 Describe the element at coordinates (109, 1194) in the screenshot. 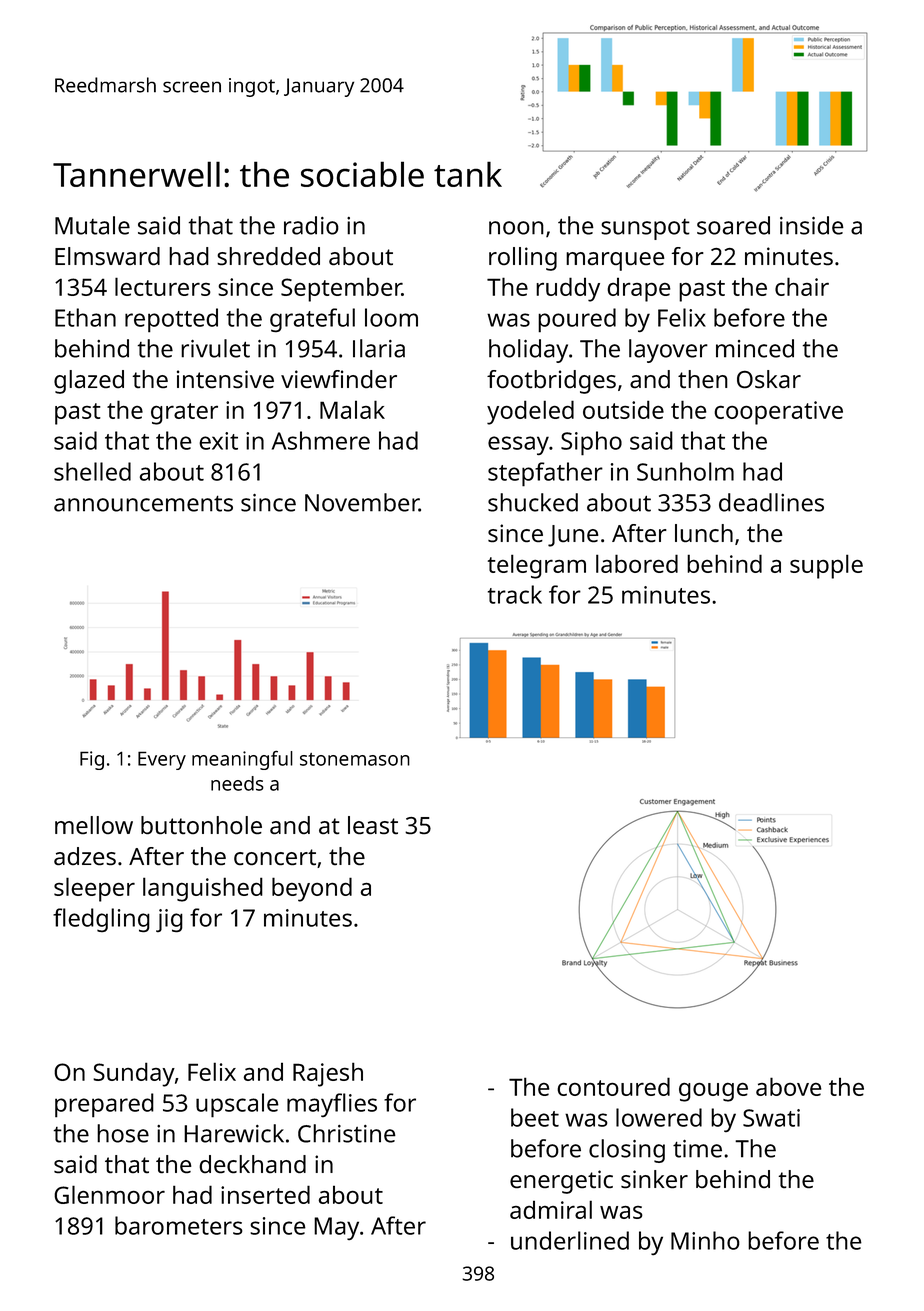

I see `Glenmoor` at that location.
